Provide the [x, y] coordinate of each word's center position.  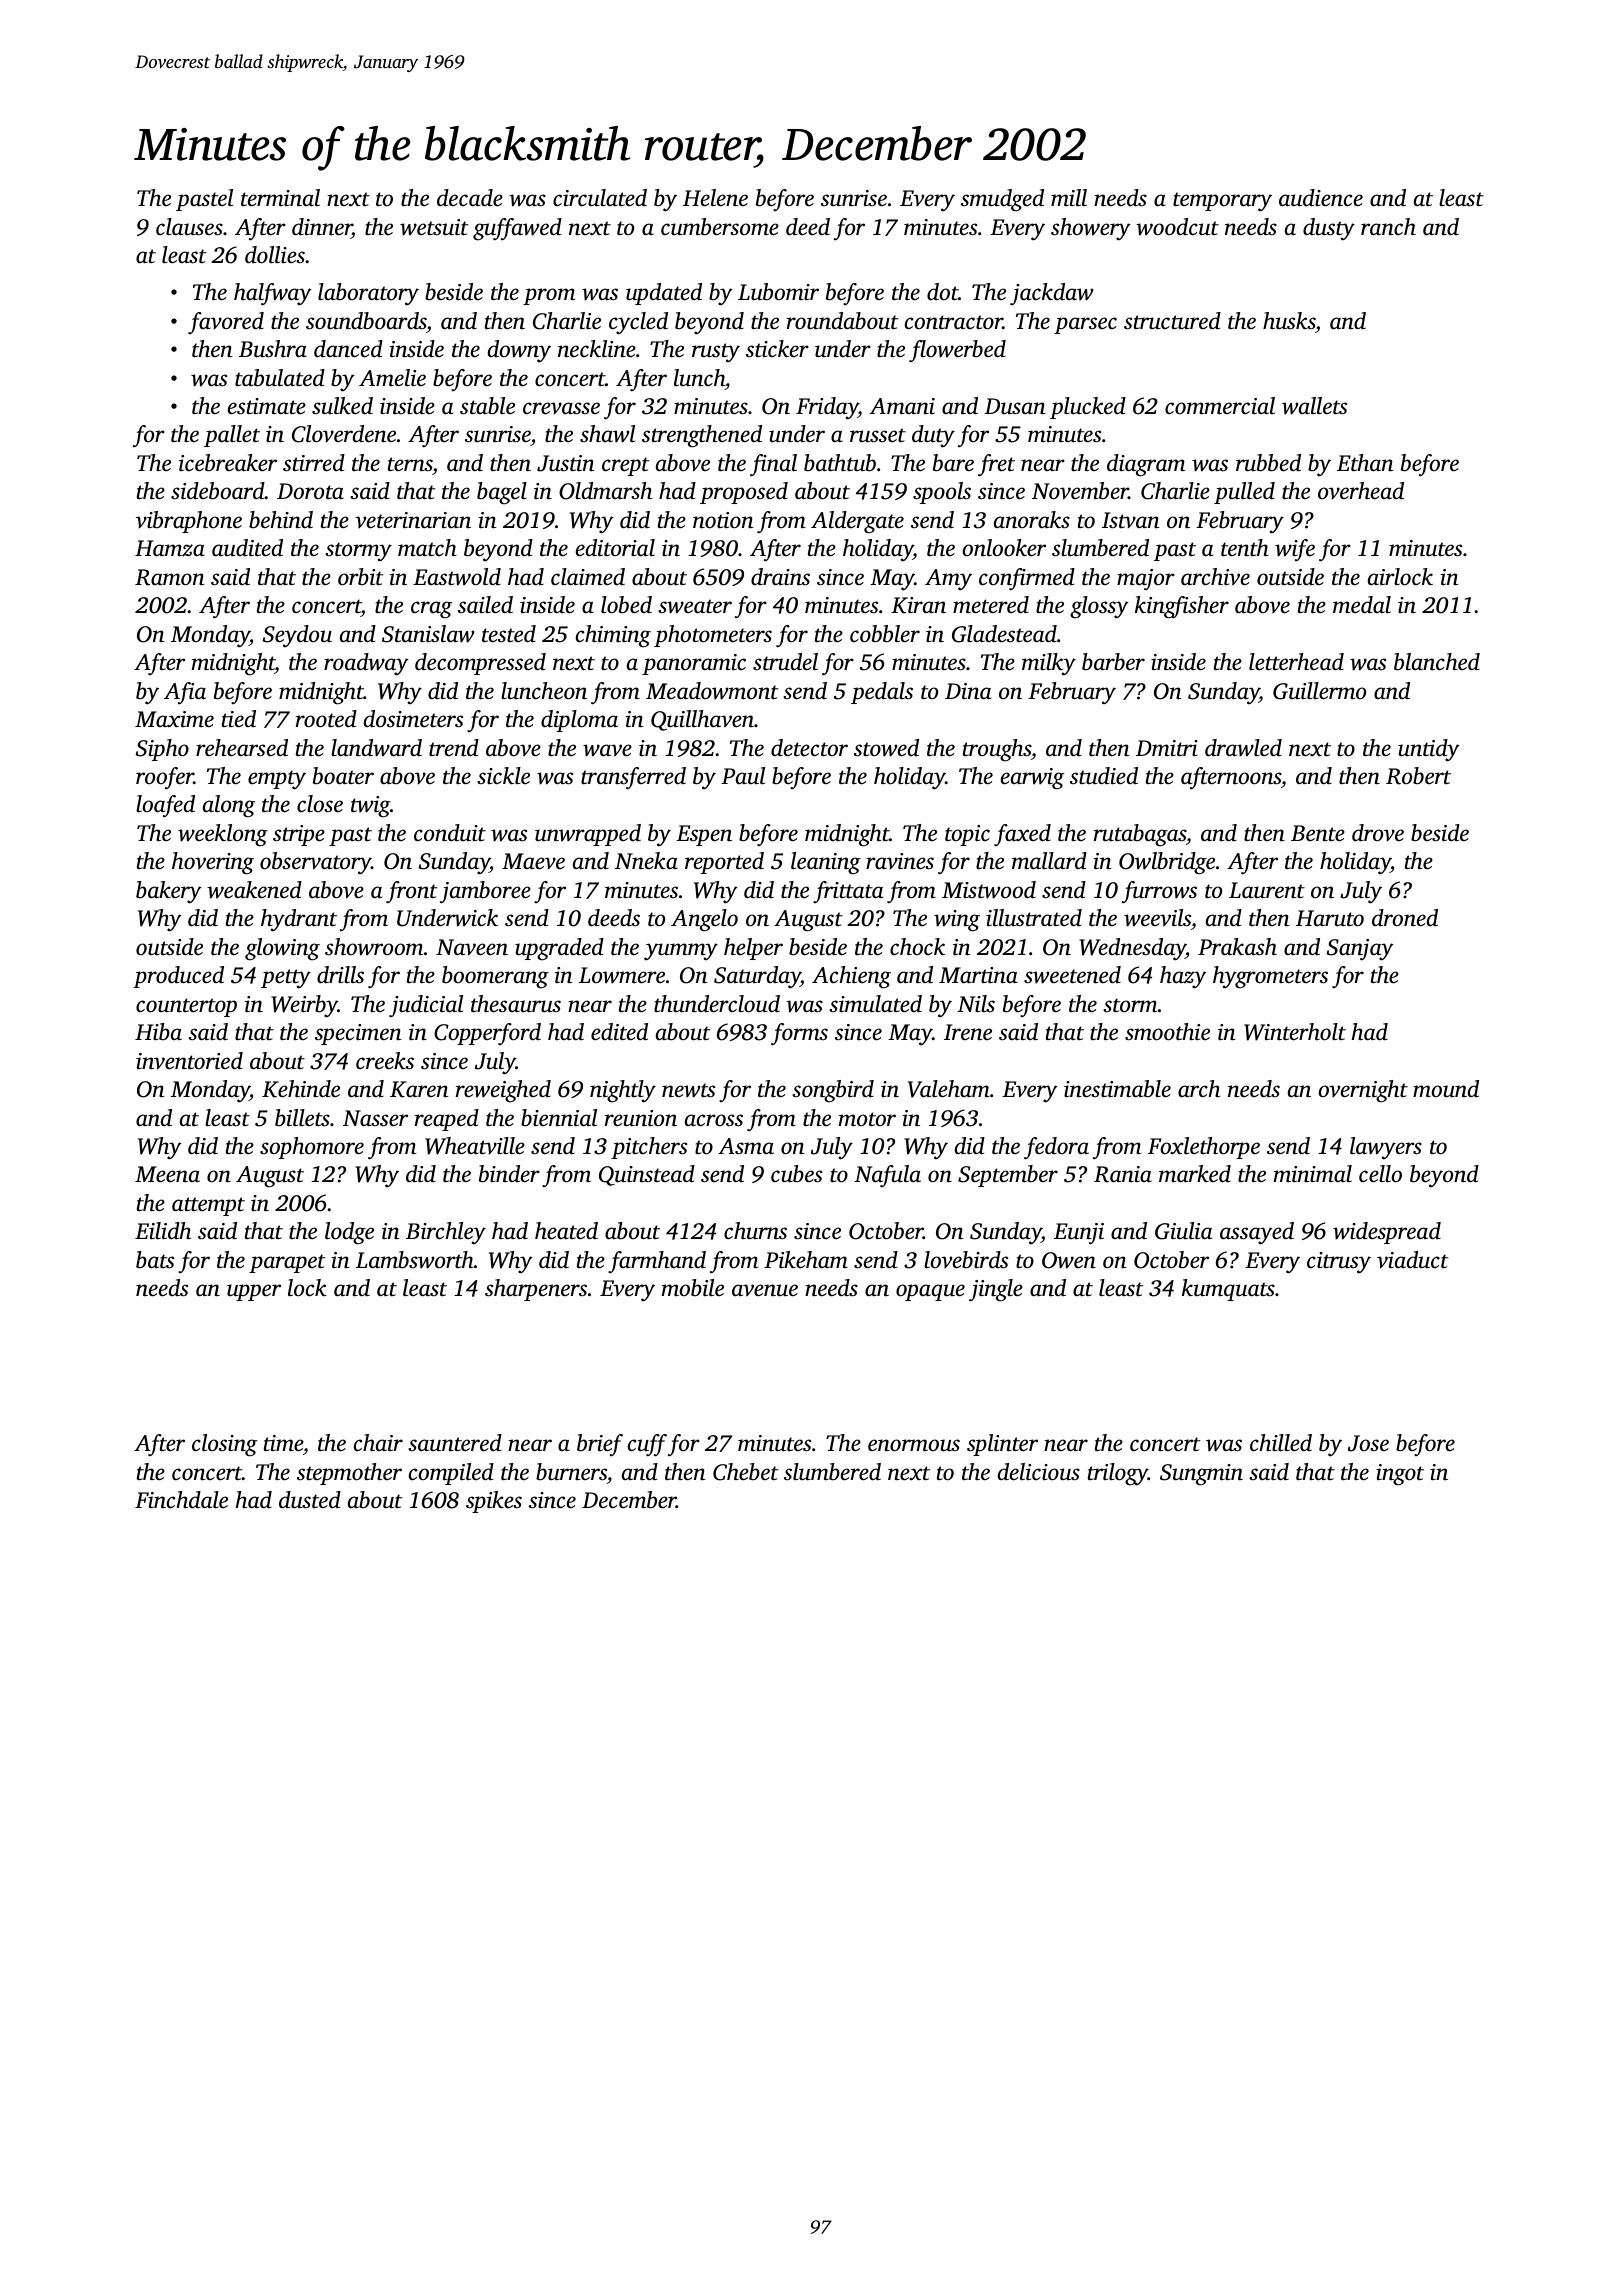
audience [1321, 198]
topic [967, 835]
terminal [280, 198]
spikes [494, 1502]
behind [281, 520]
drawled [1243, 748]
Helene [715, 198]
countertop [186, 1007]
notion [723, 520]
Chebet [745, 1472]
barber [1113, 662]
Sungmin [1201, 1475]
